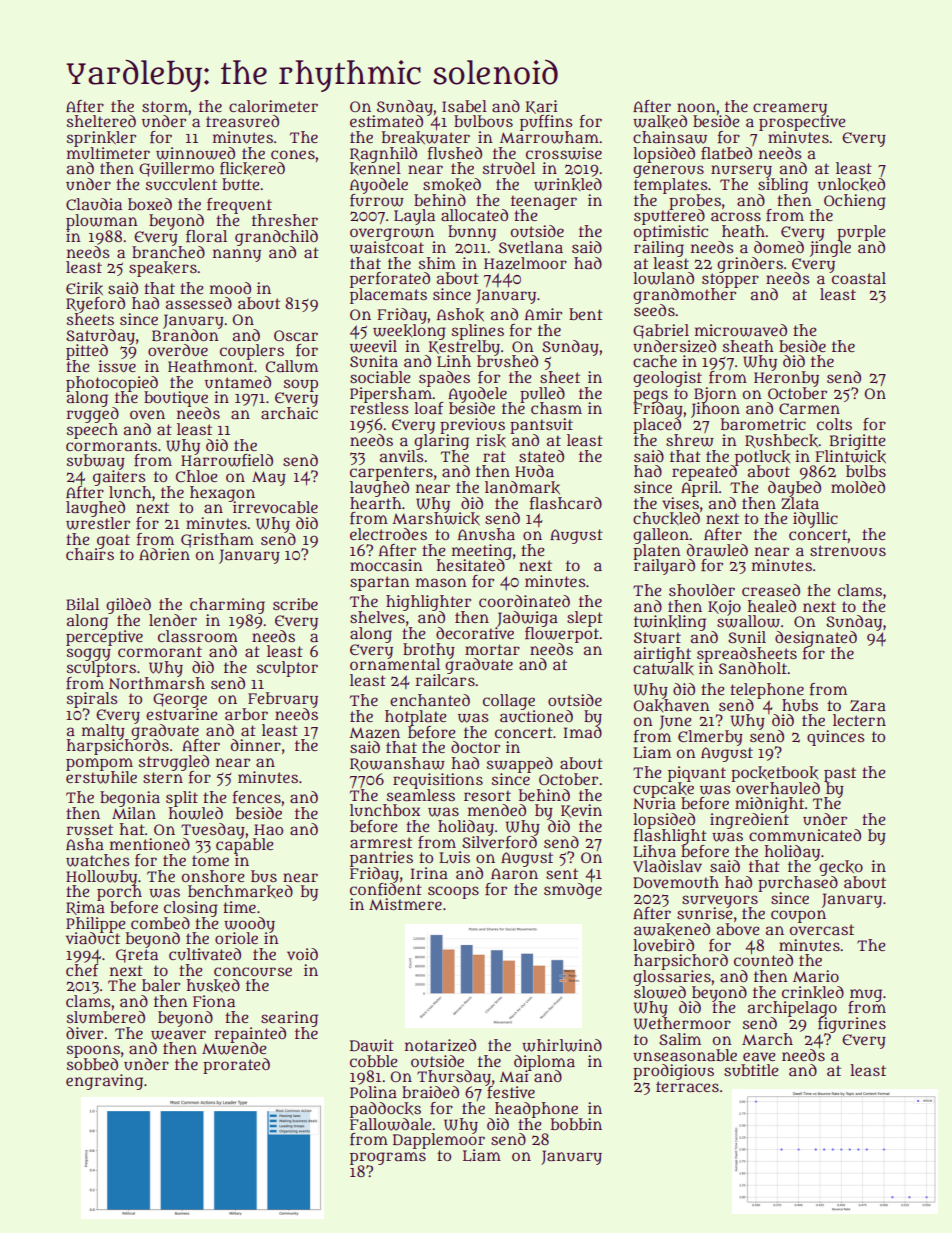 The height and width of the screenshot is (1233, 952). Describe the element at coordinates (117, 366) in the screenshot. I see `issue` at that location.
